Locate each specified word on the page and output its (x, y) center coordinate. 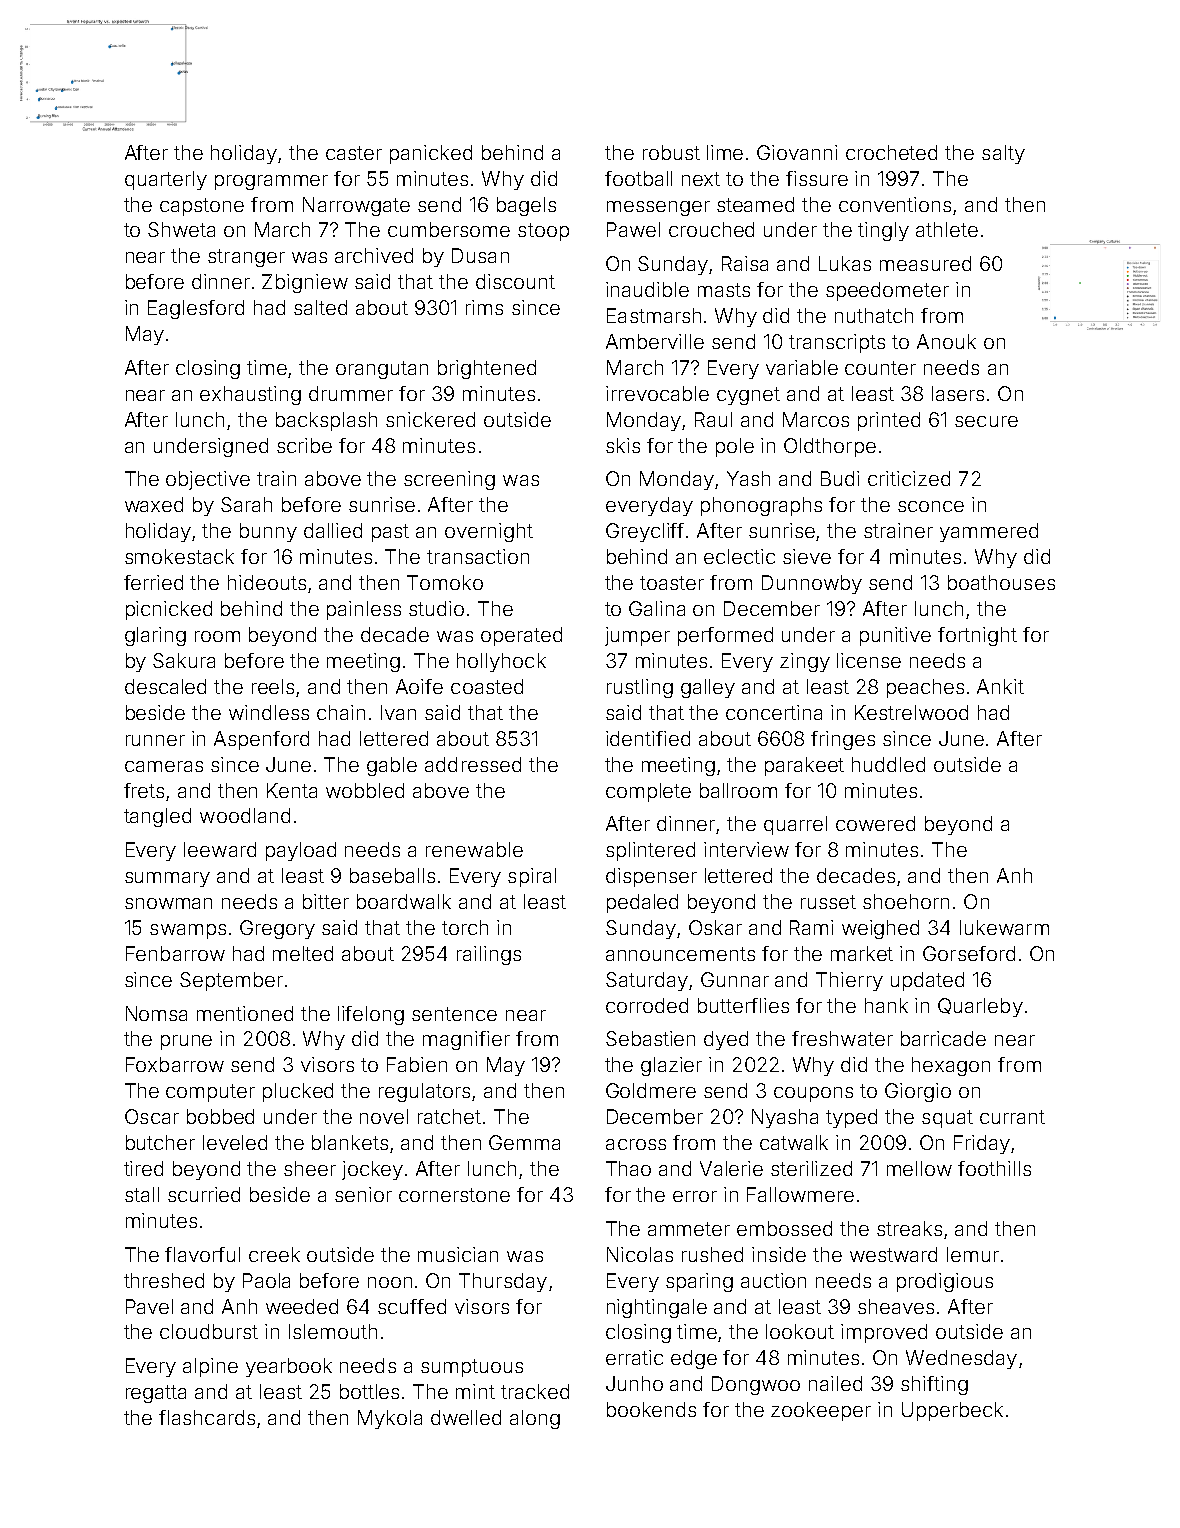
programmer (271, 182)
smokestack (179, 556)
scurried (204, 1194)
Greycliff (645, 532)
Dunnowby (812, 584)
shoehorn (906, 901)
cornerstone (454, 1195)
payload (301, 851)
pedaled (642, 903)
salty (1003, 154)
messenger (658, 208)
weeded (302, 1306)
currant (1012, 1117)
